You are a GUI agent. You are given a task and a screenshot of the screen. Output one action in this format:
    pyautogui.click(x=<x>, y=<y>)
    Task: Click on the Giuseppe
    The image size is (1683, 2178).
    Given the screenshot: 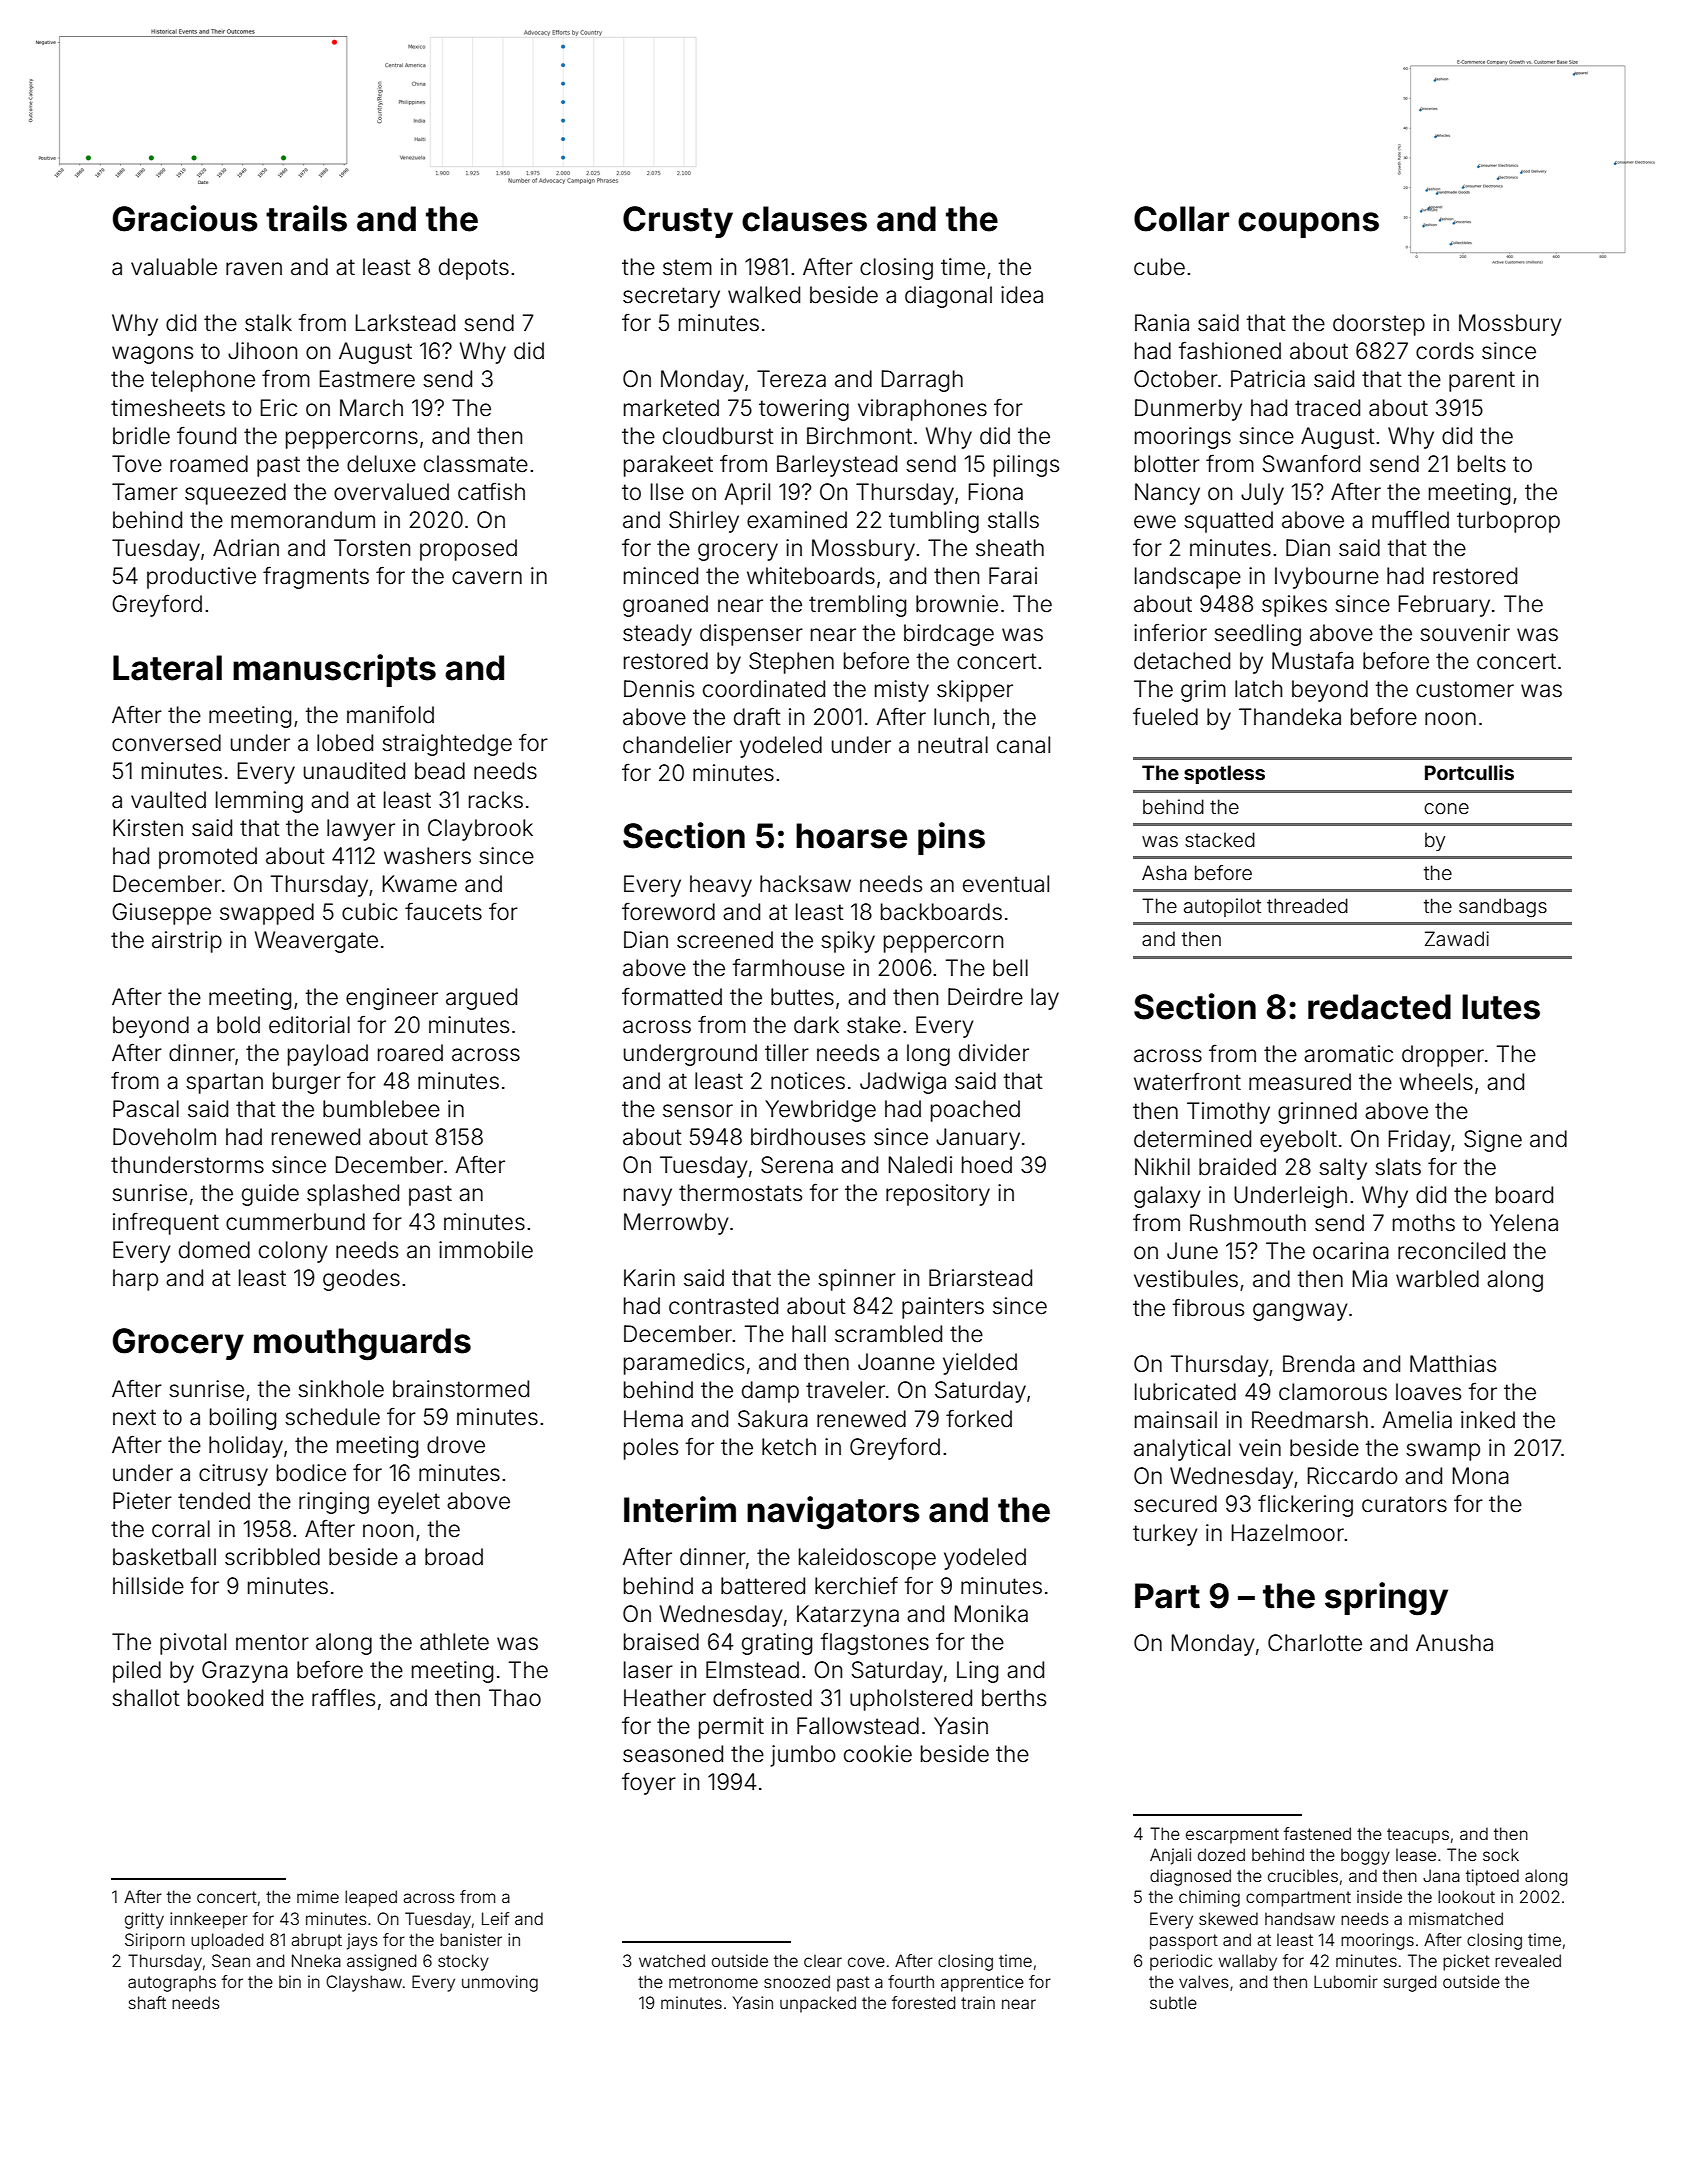 What is the action you would take?
    pyautogui.click(x=161, y=914)
